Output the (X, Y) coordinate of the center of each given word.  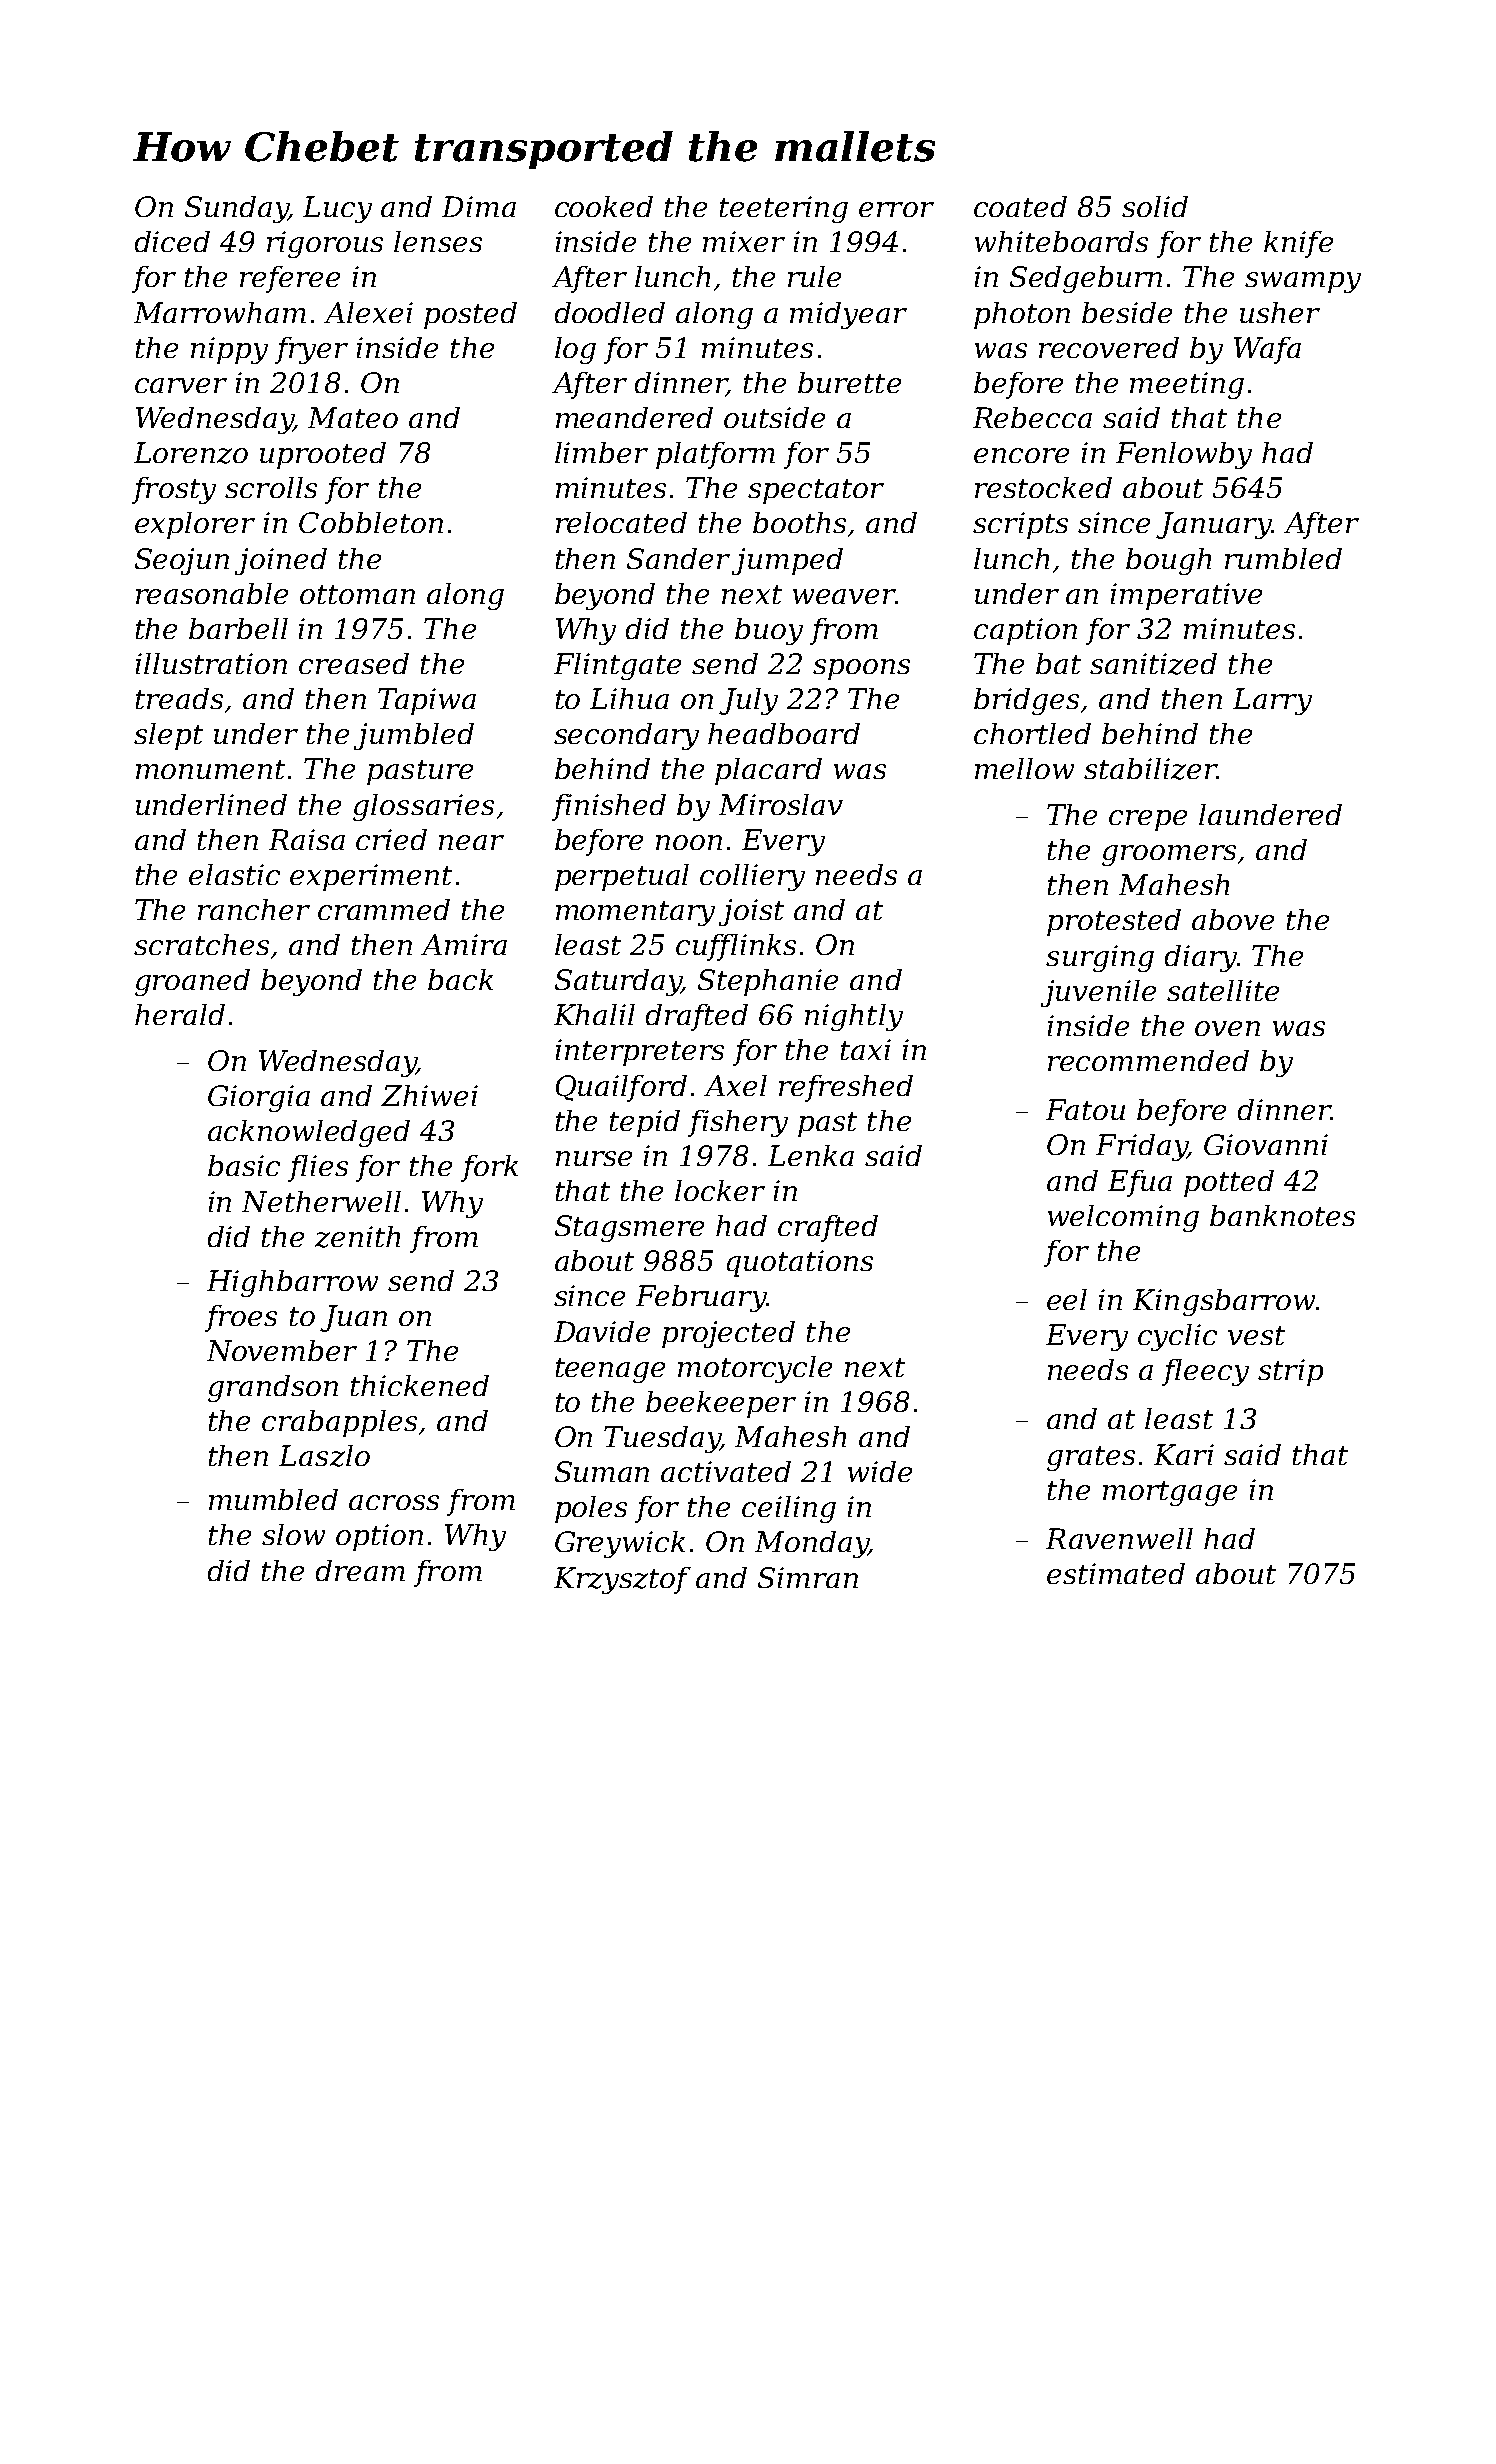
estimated (1116, 1573)
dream (360, 1570)
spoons (861, 669)
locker (720, 1190)
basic (244, 1165)
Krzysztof (622, 1580)
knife (1298, 244)
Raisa (307, 839)
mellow (1024, 768)
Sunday (237, 209)
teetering (784, 209)
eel (1067, 1299)
